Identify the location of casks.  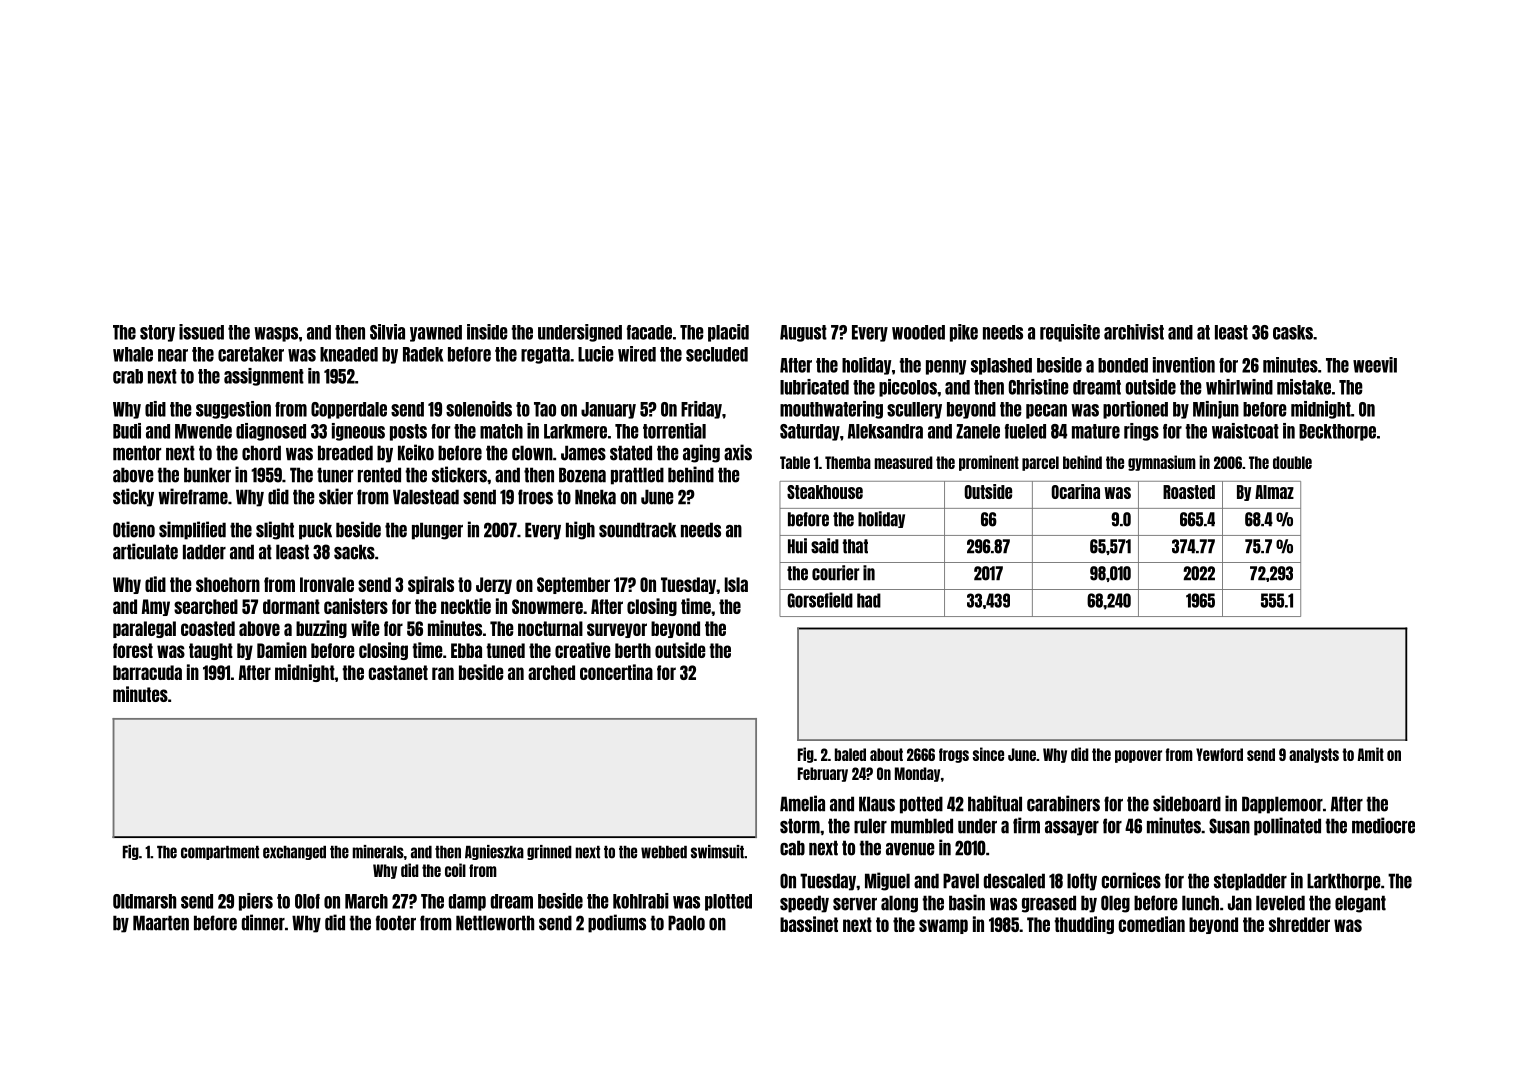
(1293, 332).
